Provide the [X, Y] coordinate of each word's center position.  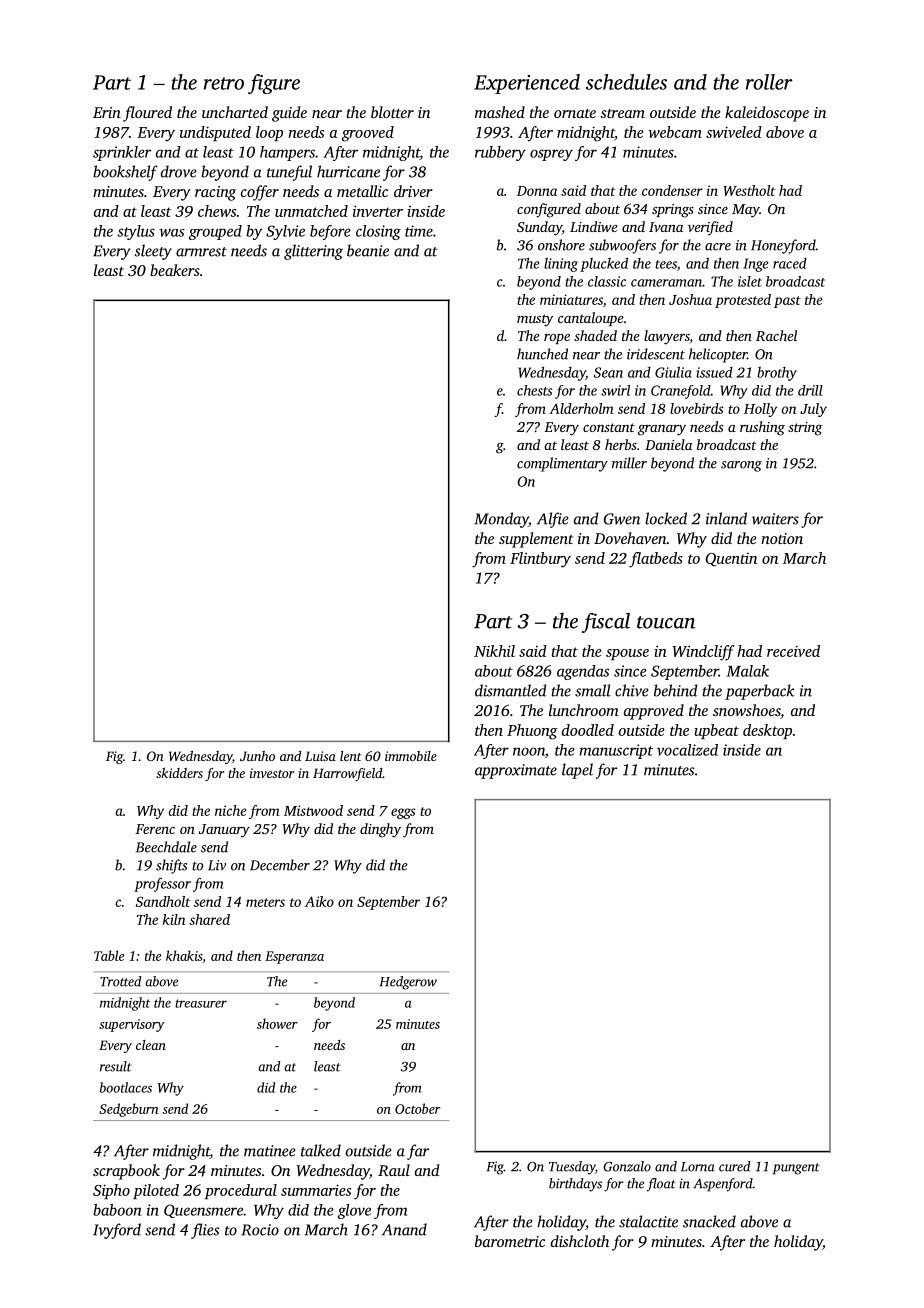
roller [769, 82]
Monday [501, 520]
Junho [257, 756]
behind [675, 690]
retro [224, 83]
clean [151, 1045]
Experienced [527, 84]
